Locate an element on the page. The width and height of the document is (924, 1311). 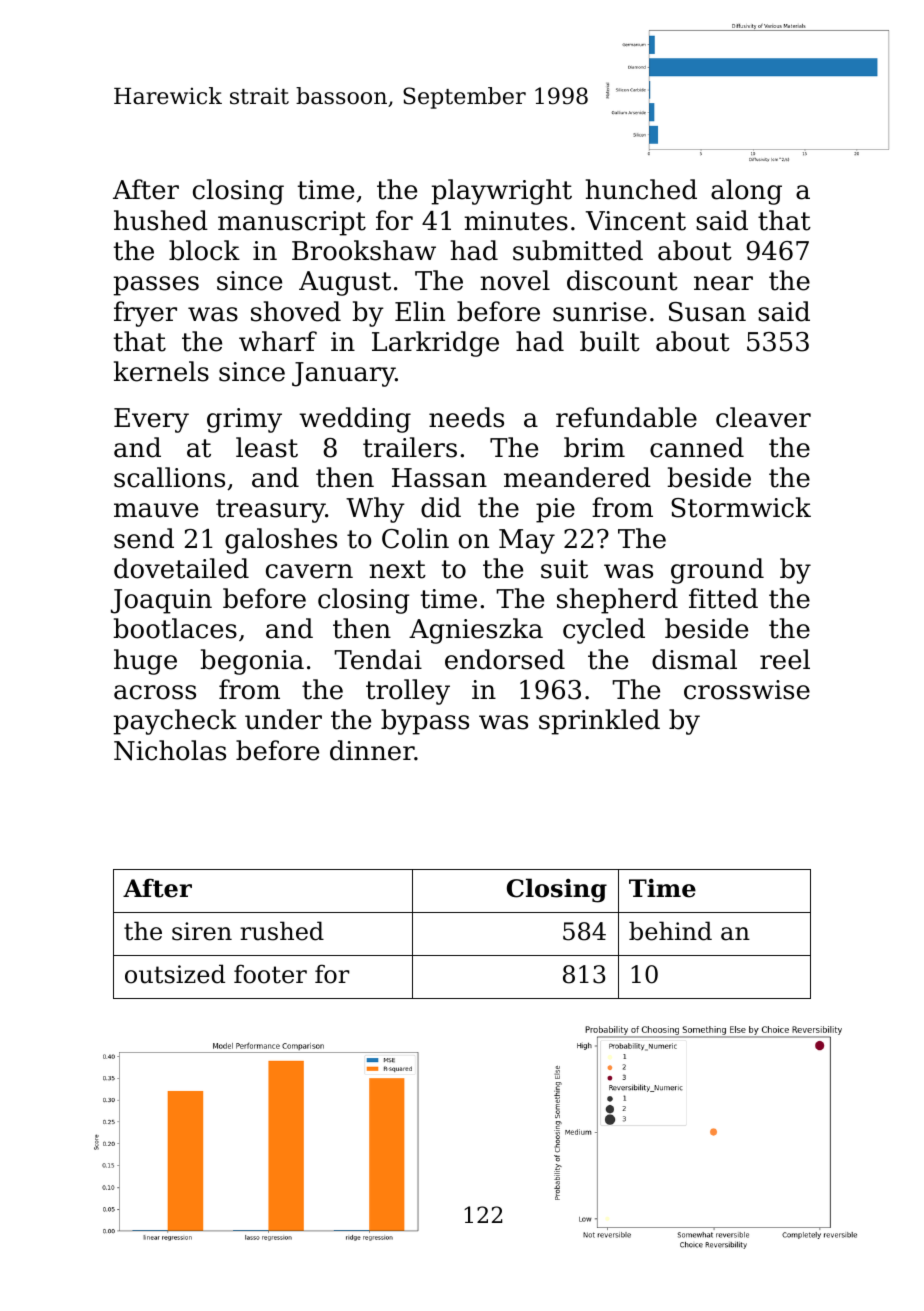
dismal is located at coordinates (694, 659).
